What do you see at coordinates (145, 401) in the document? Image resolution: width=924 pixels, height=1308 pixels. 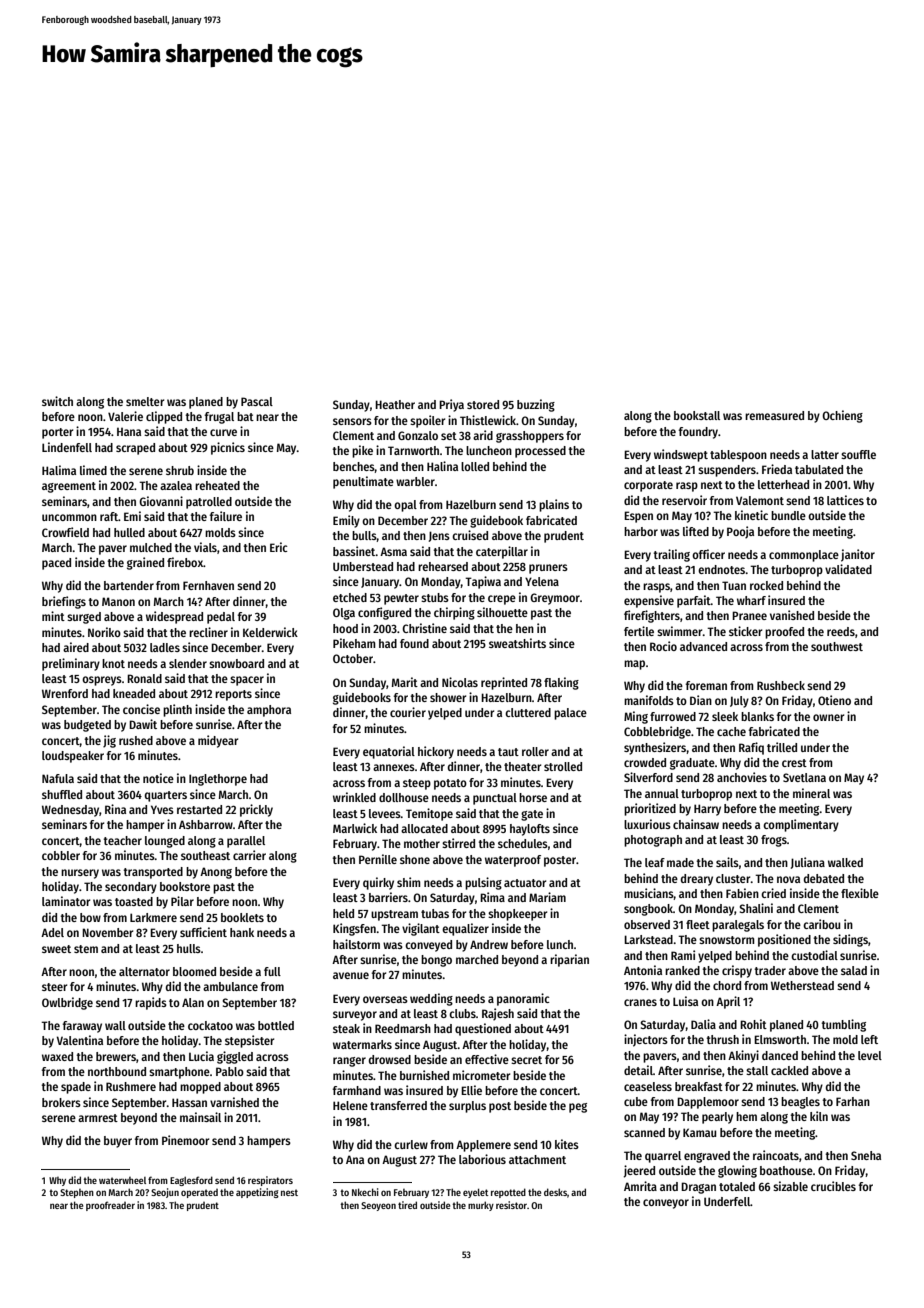 I see `smelter` at bounding box center [145, 401].
